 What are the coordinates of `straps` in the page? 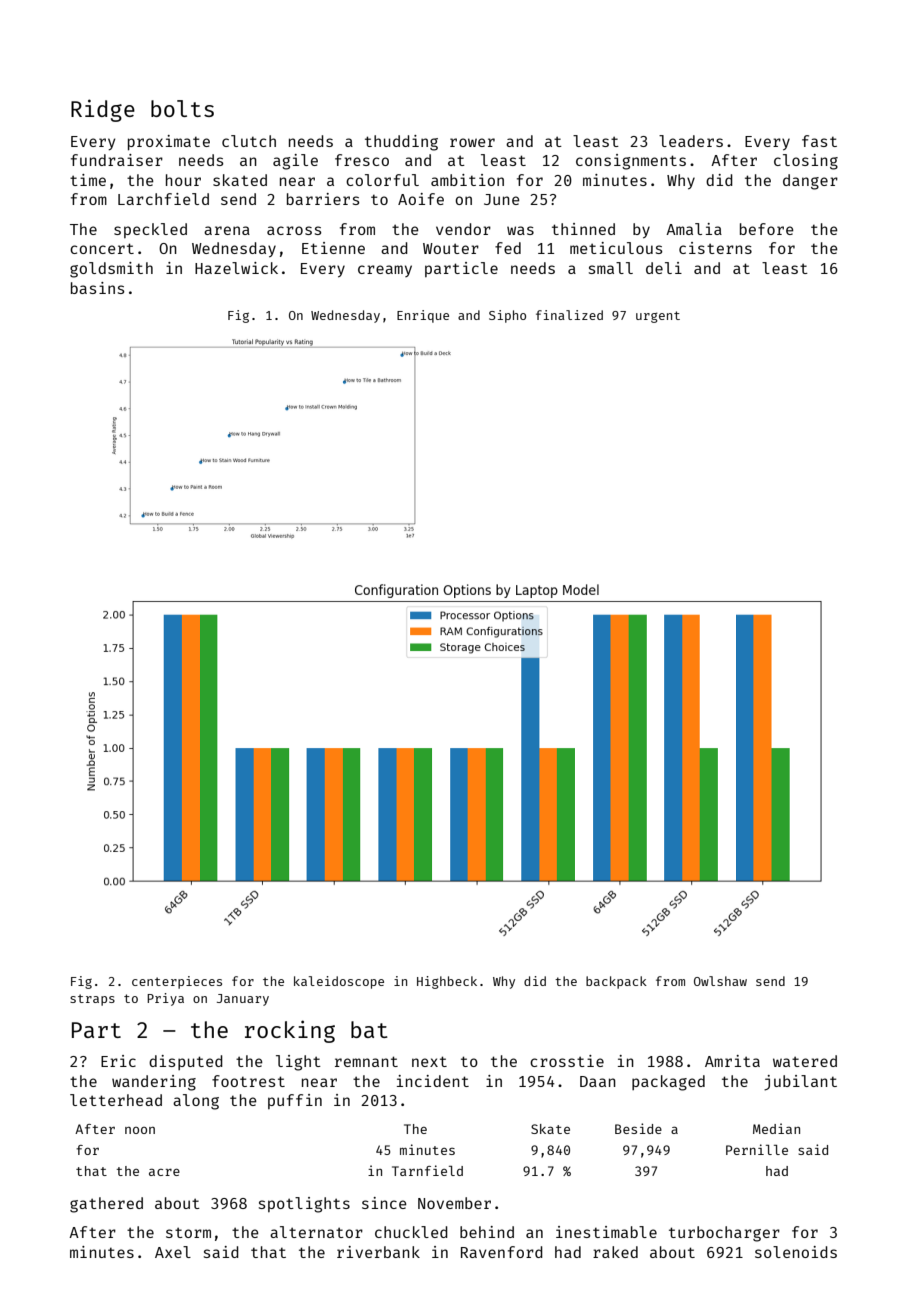 It's located at (92, 1000).
